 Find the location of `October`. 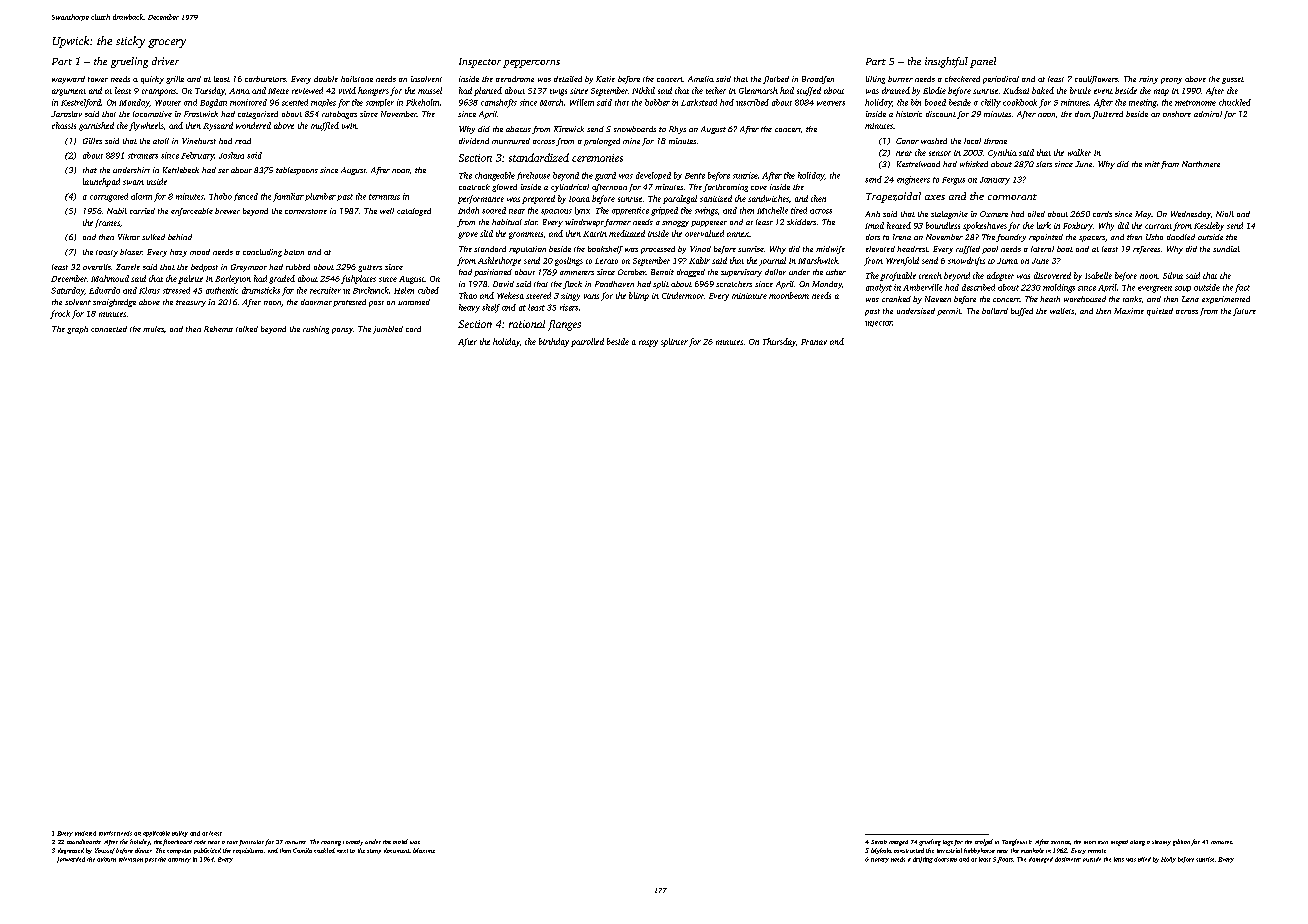

October is located at coordinates (632, 272).
